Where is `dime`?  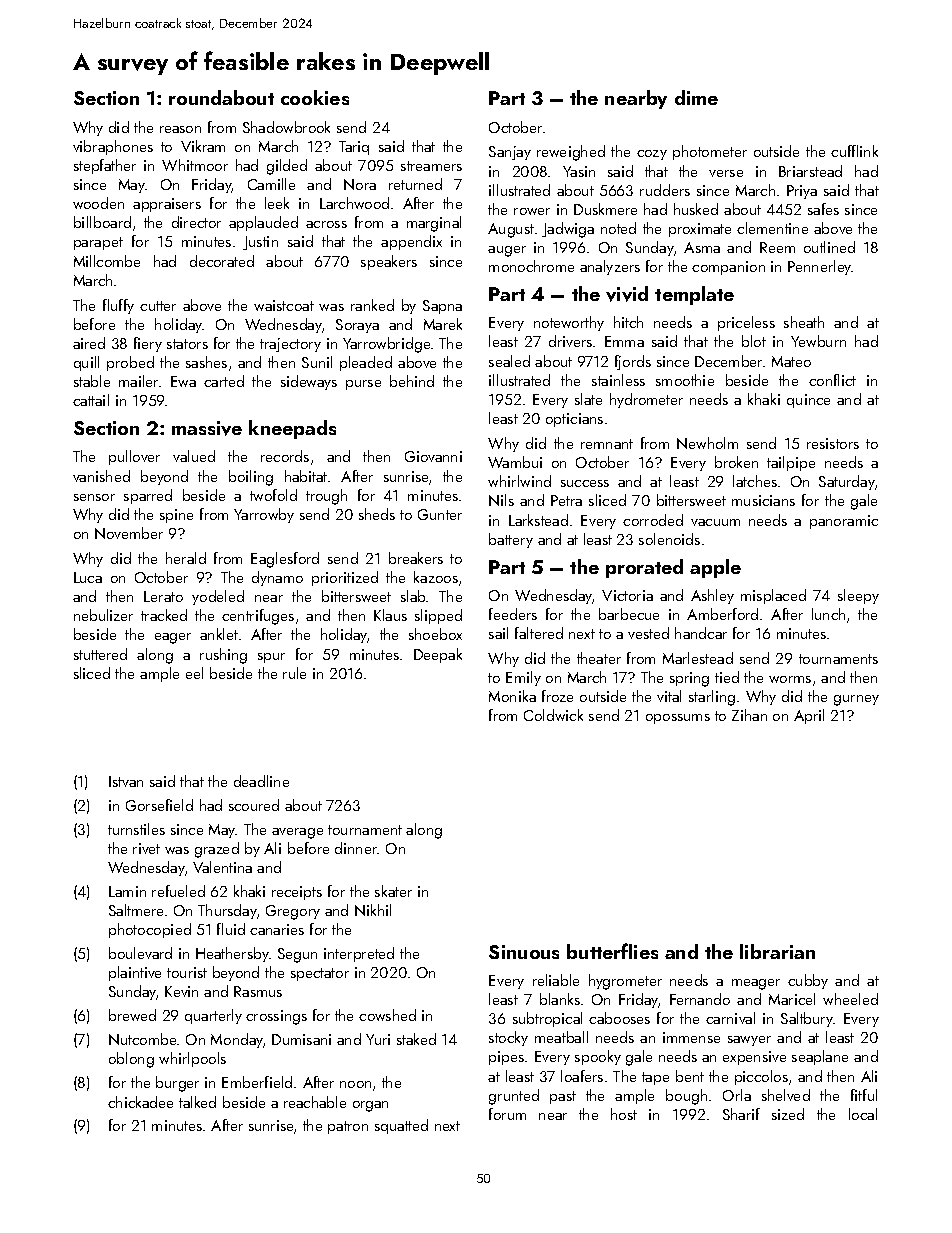 dime is located at coordinates (696, 97).
